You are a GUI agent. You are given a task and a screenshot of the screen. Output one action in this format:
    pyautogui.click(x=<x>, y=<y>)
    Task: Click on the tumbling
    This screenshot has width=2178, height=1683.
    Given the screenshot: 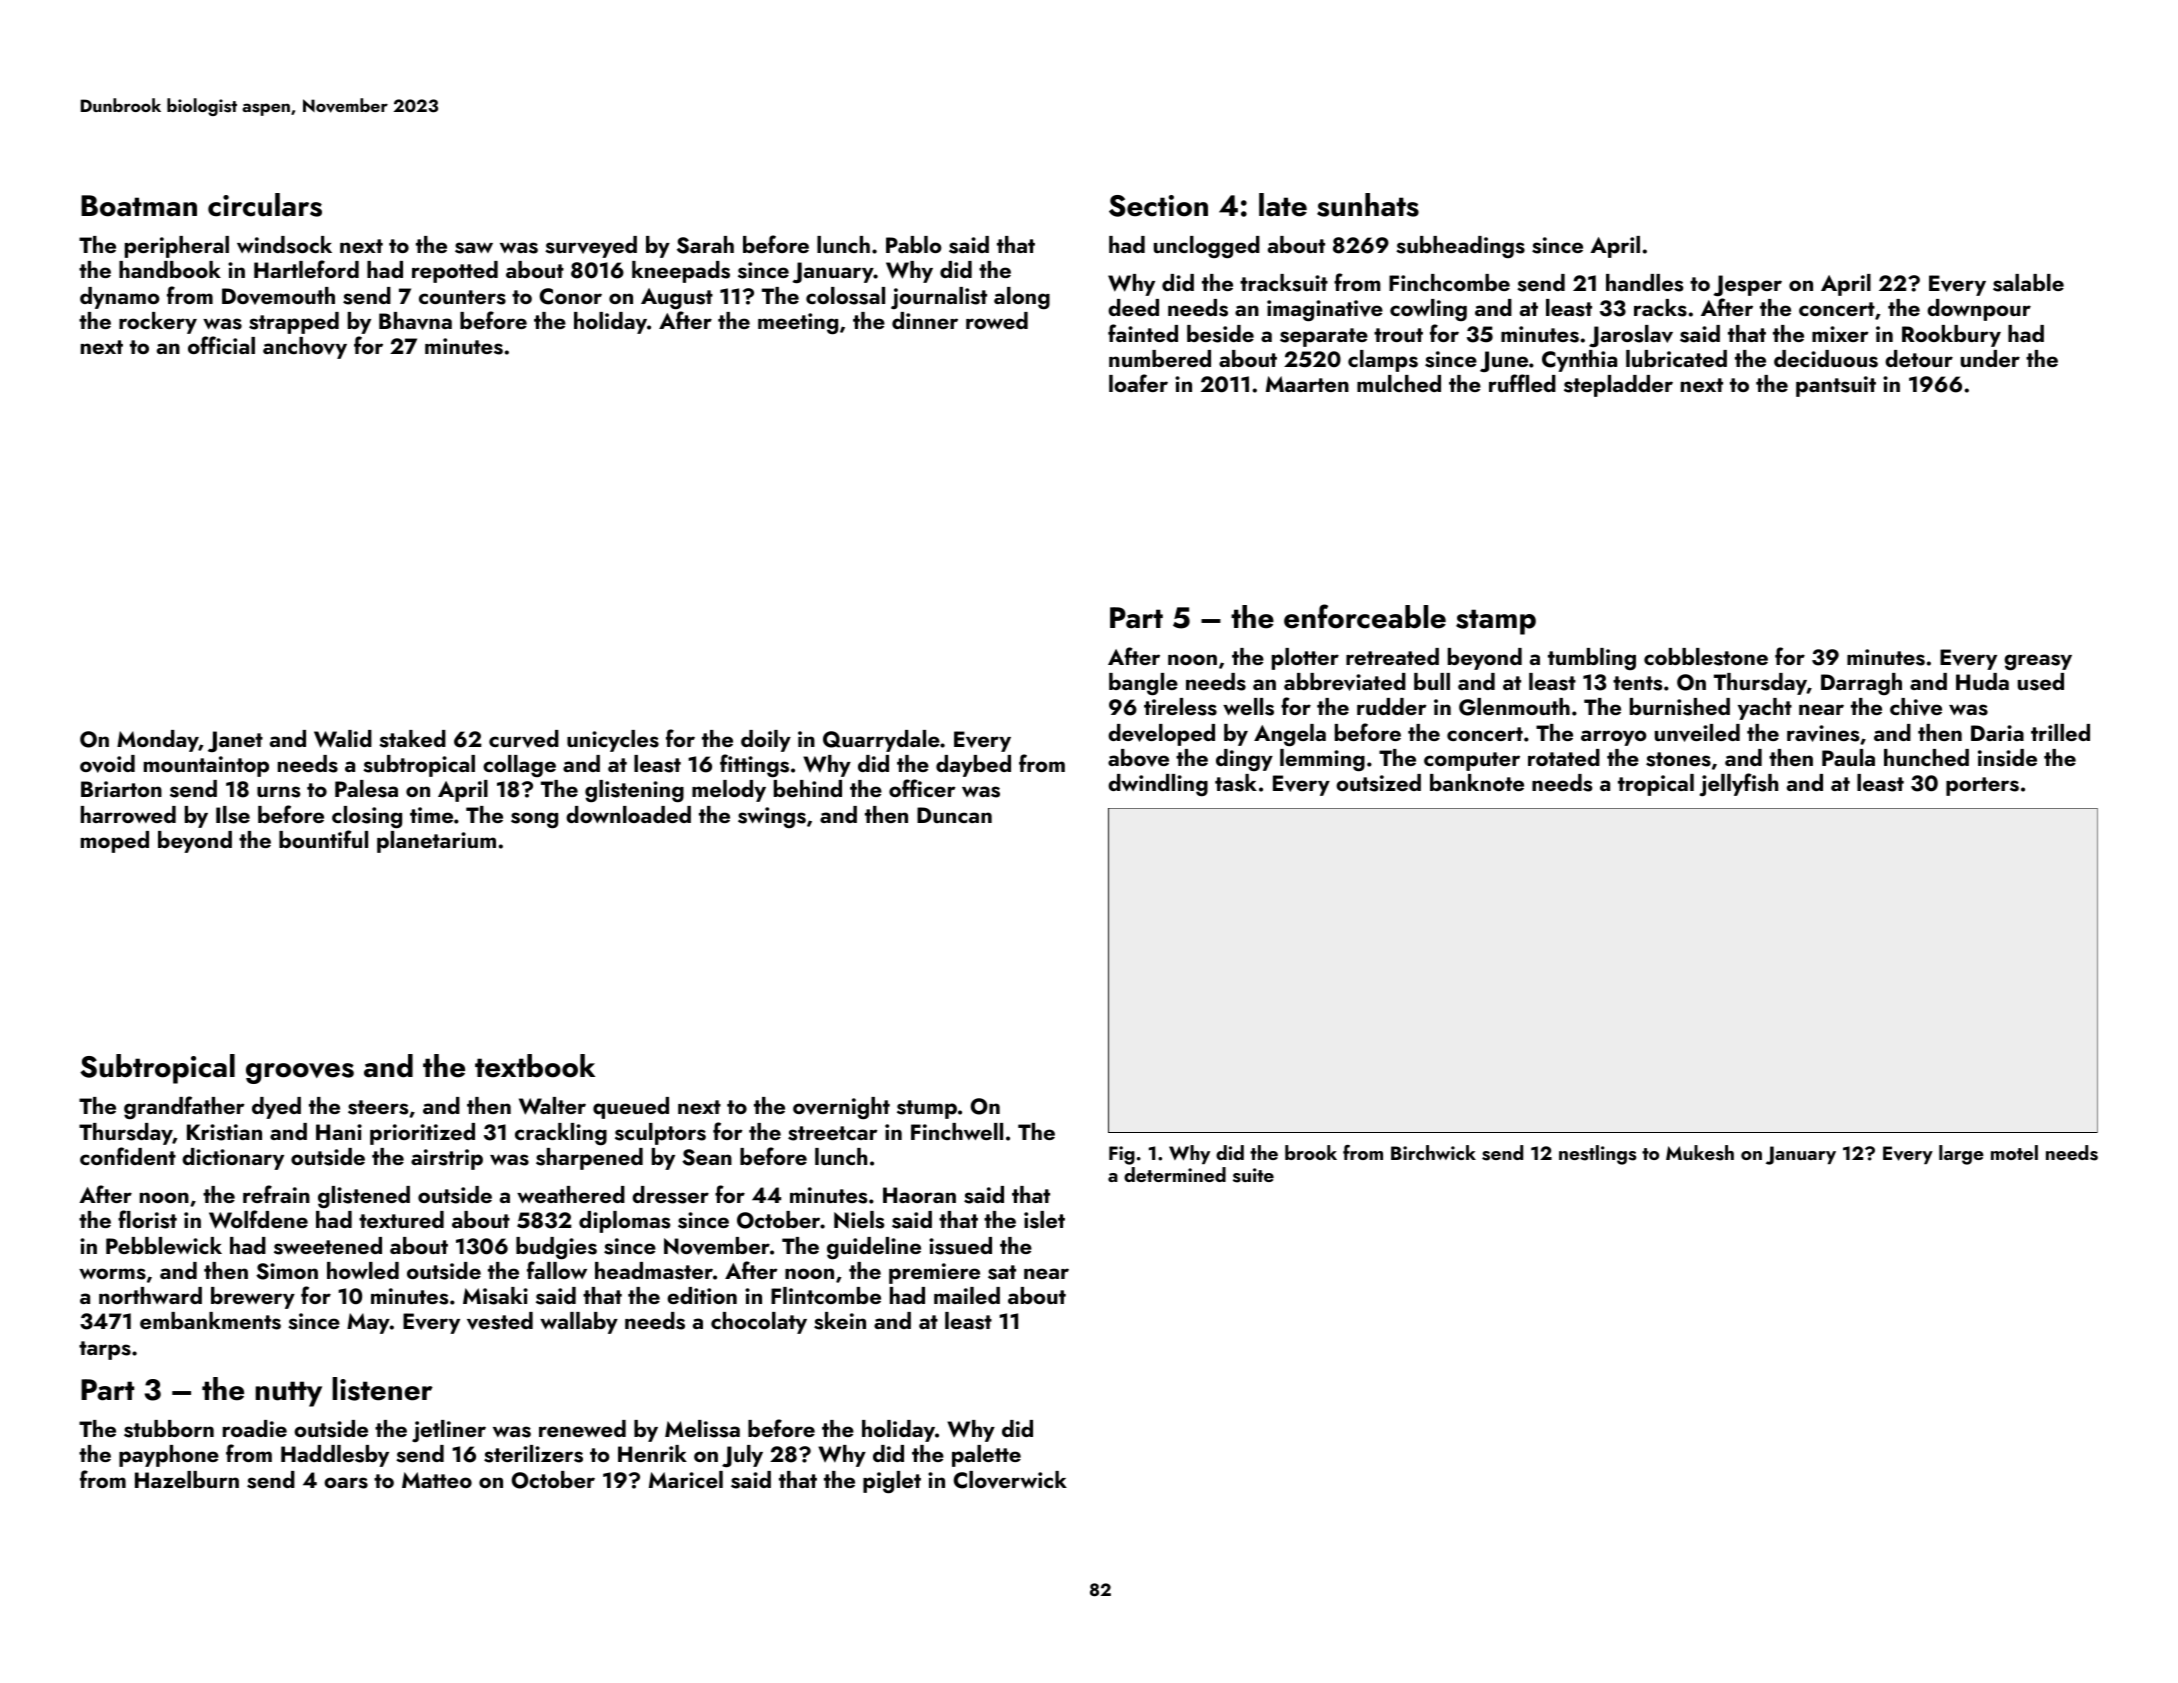 What is the action you would take?
    pyautogui.click(x=1592, y=659)
